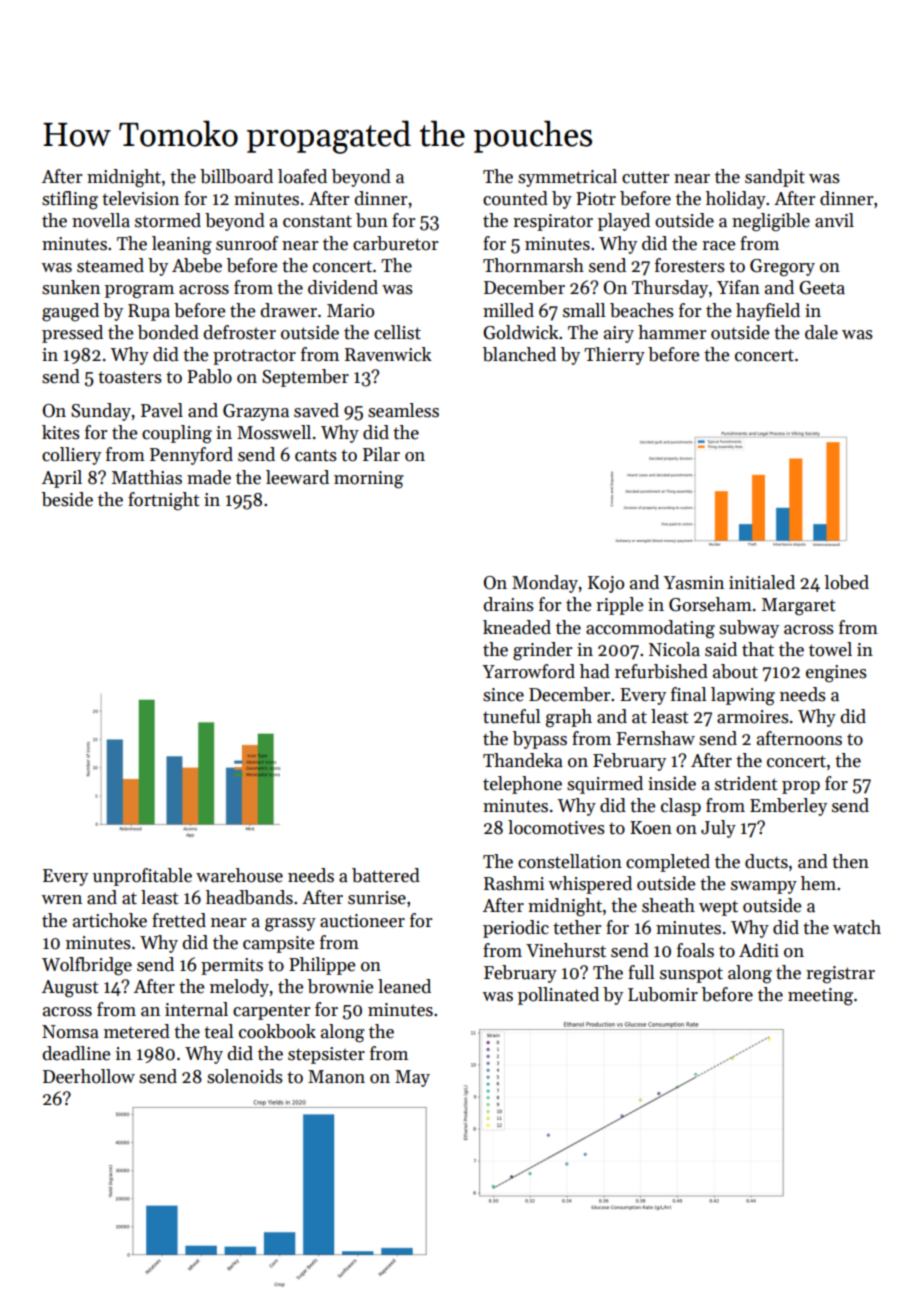  Describe the element at coordinates (236, 176) in the screenshot. I see `billboard` at that location.
